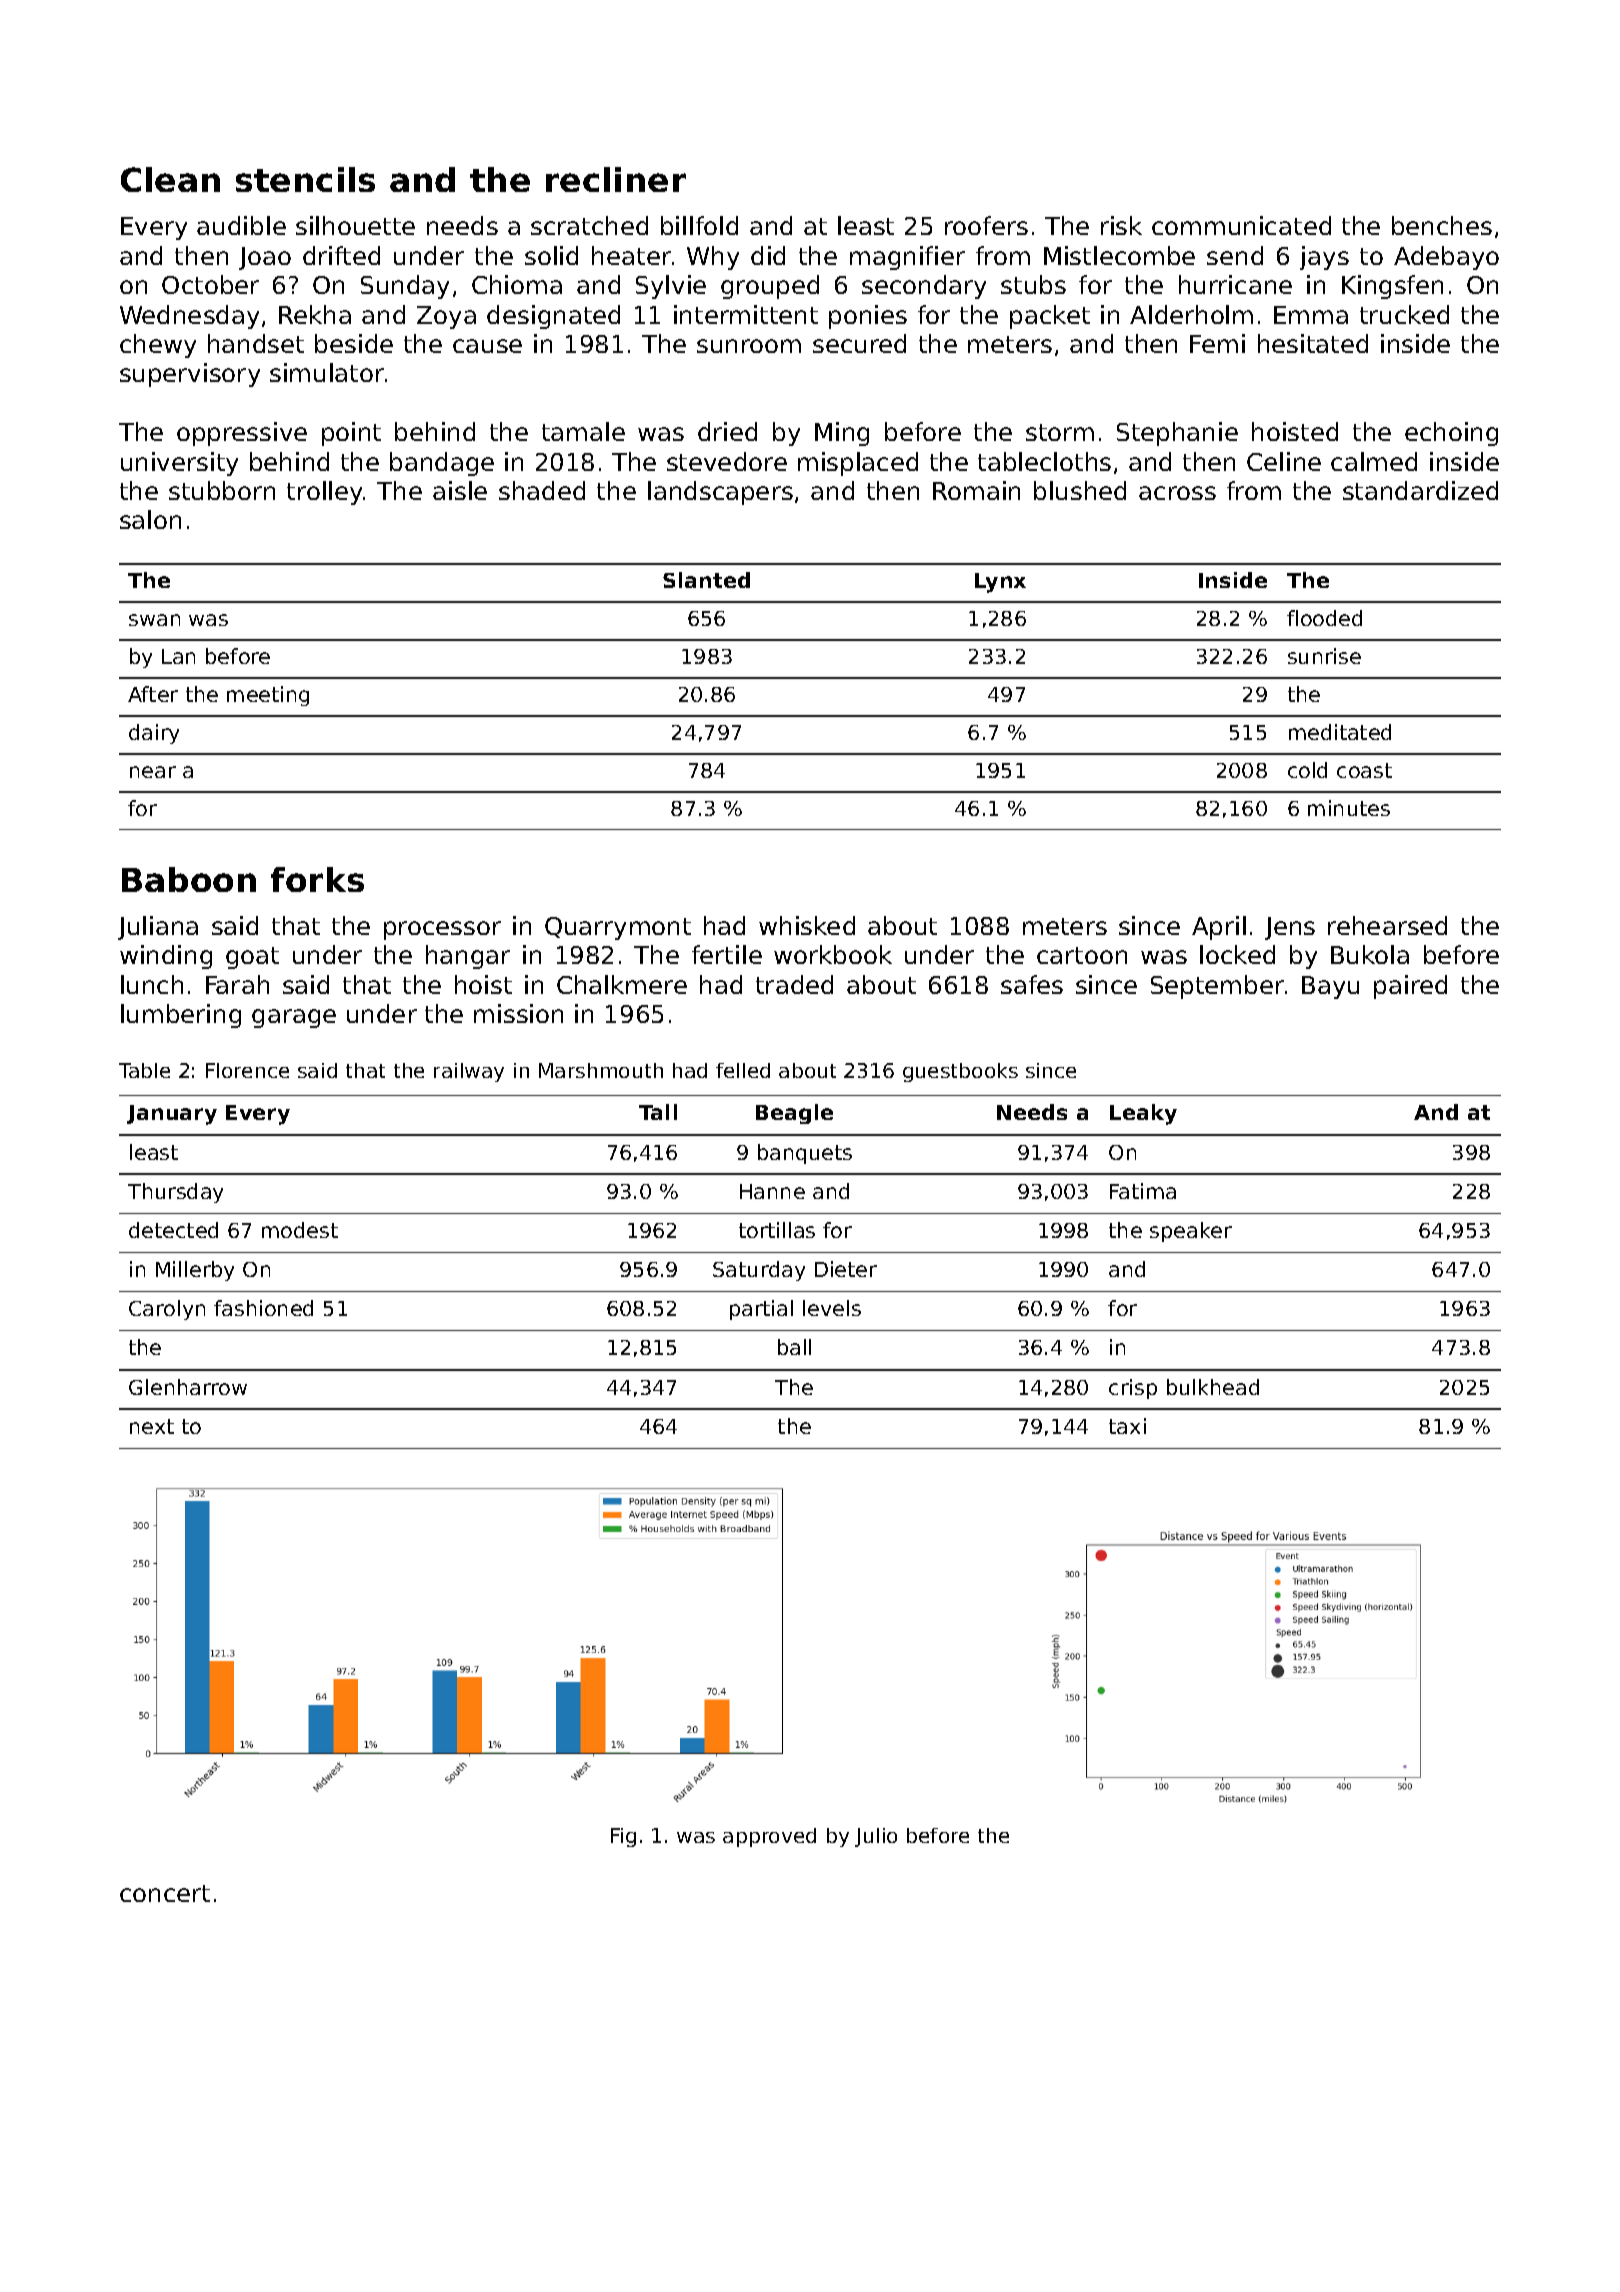 The height and width of the document is (2292, 1620). What do you see at coordinates (761, 1310) in the document?
I see `partial` at bounding box center [761, 1310].
